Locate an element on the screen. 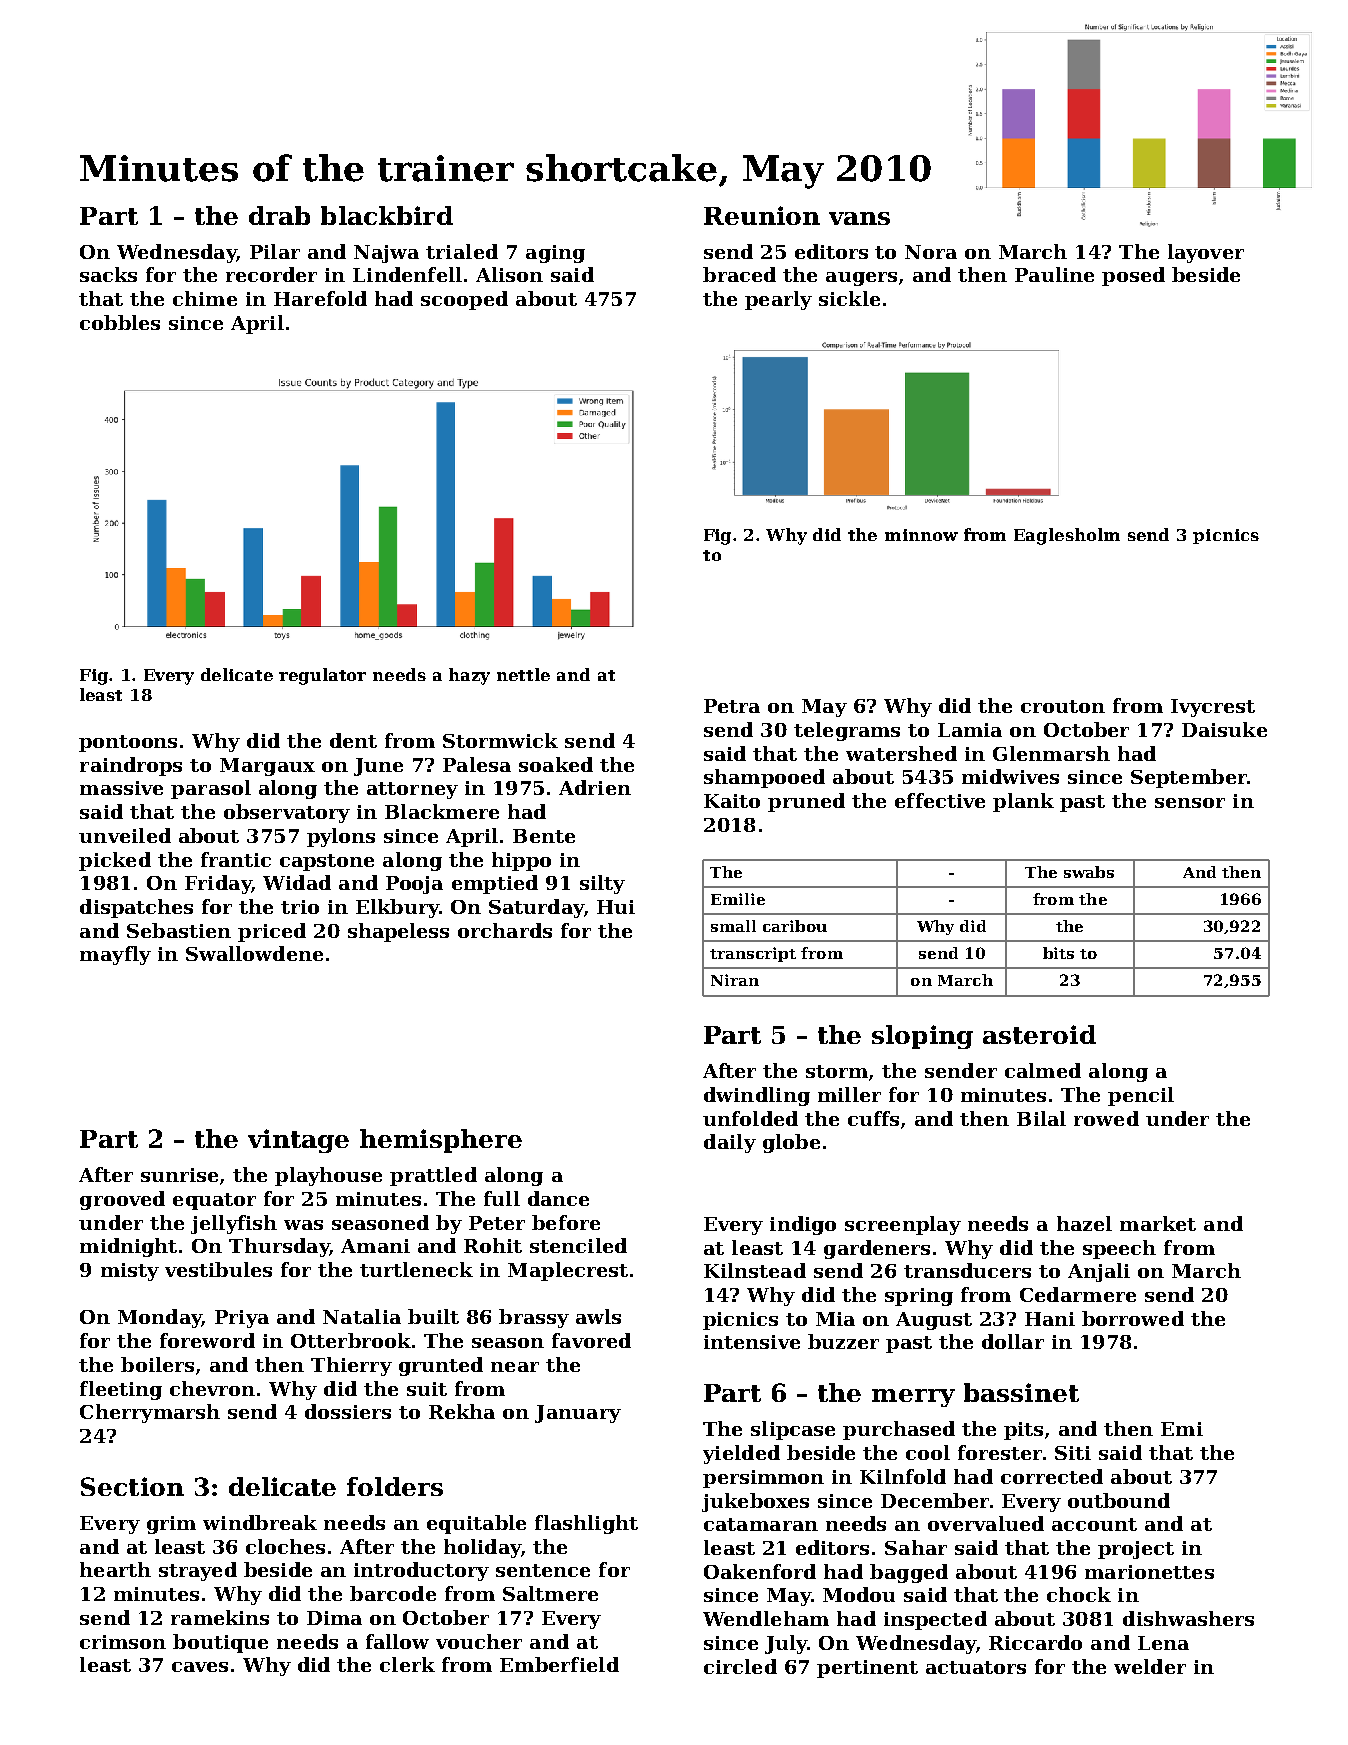  regulator is located at coordinates (322, 676).
